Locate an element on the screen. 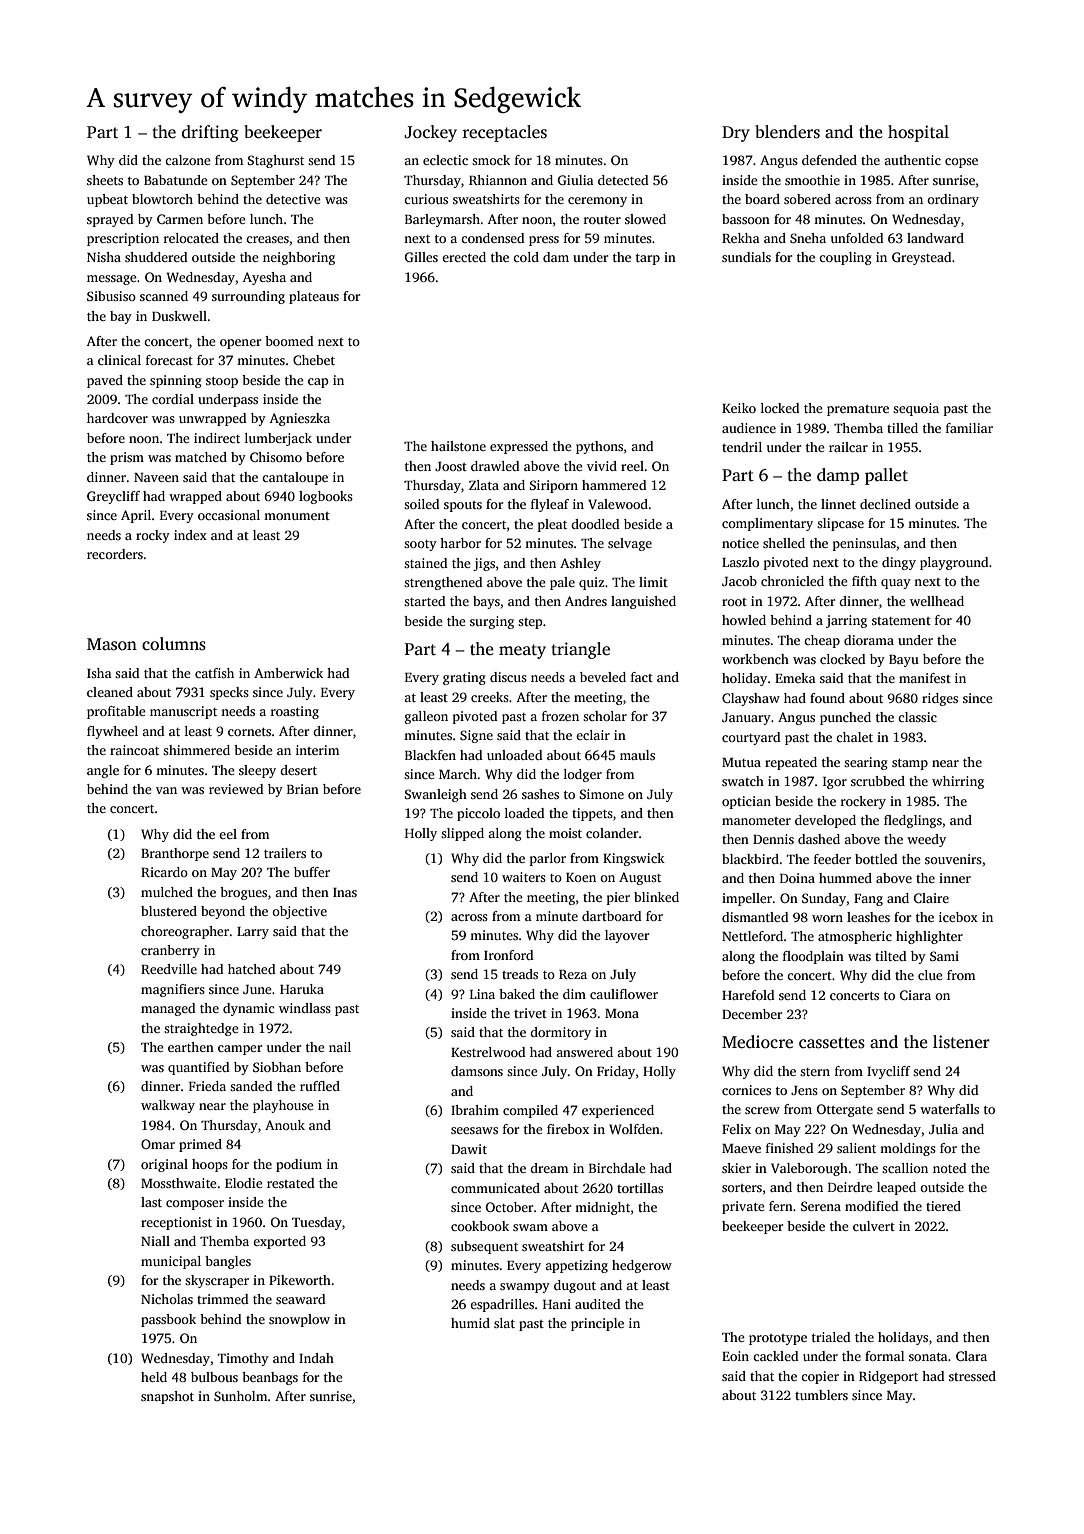 This screenshot has width=1084, height=1534. hospital is located at coordinates (918, 133).
